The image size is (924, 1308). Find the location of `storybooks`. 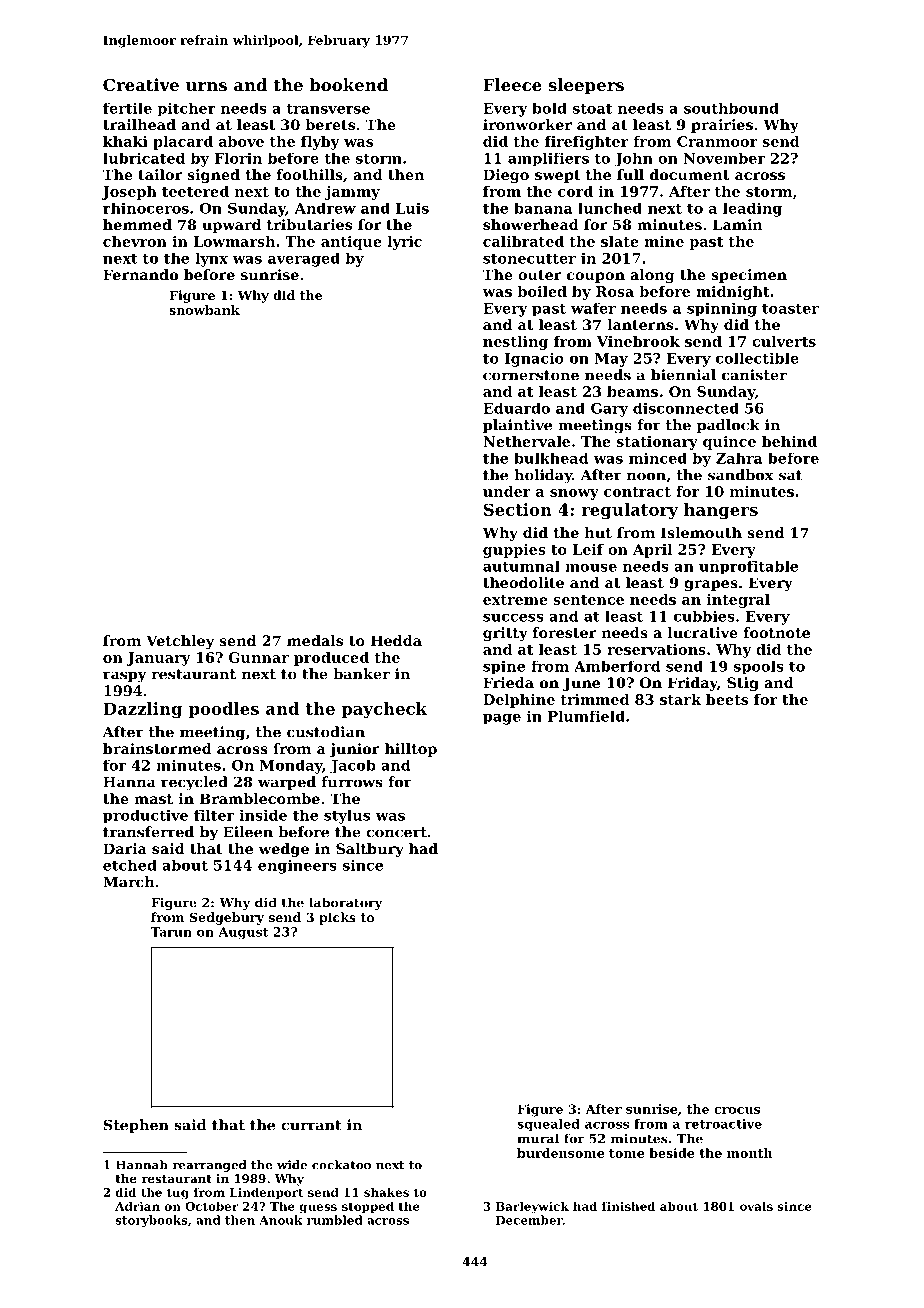

storybooks is located at coordinates (151, 1221).
